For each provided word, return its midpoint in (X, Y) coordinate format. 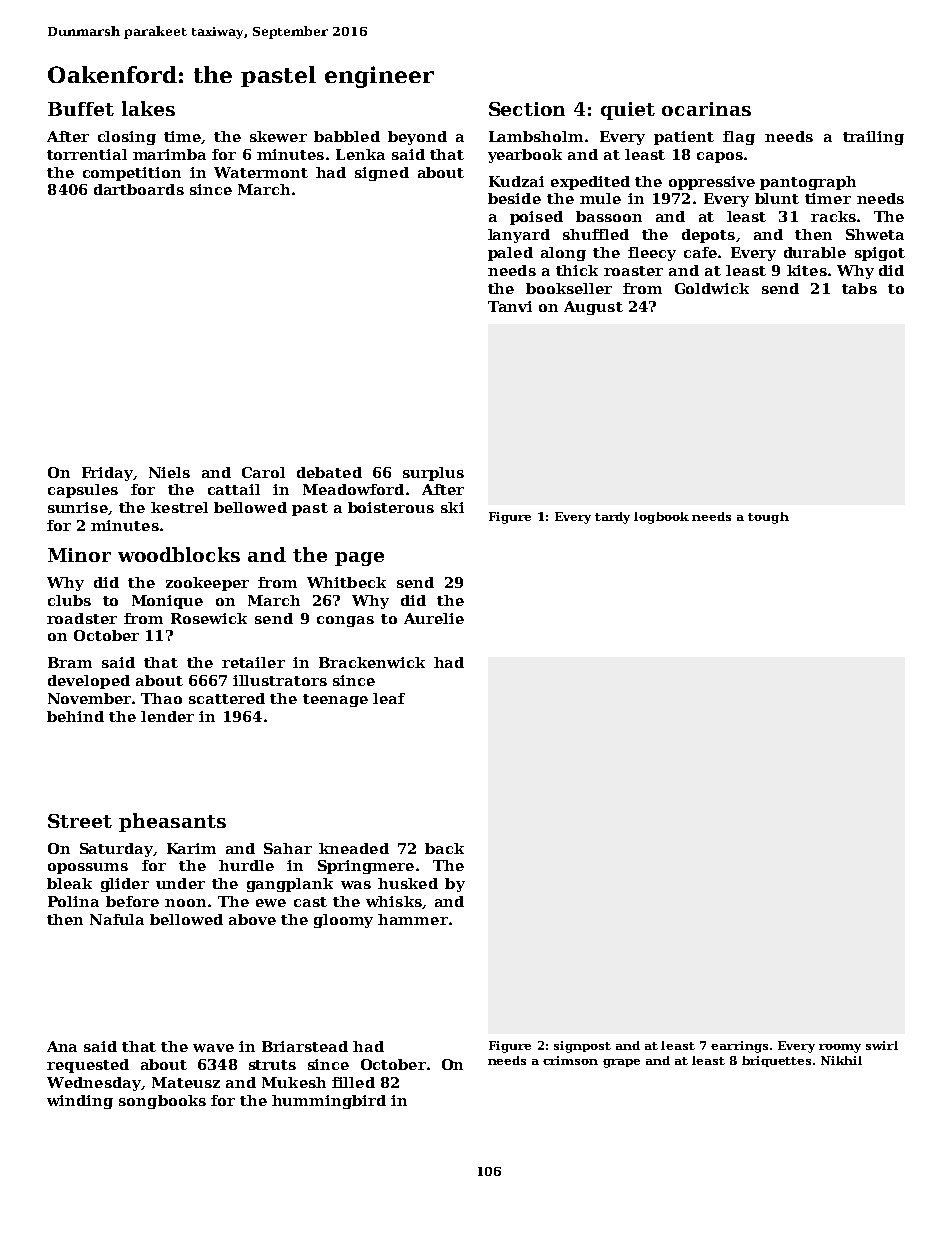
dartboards (139, 189)
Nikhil (841, 1060)
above (252, 919)
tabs (859, 288)
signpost (582, 1047)
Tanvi (510, 306)
